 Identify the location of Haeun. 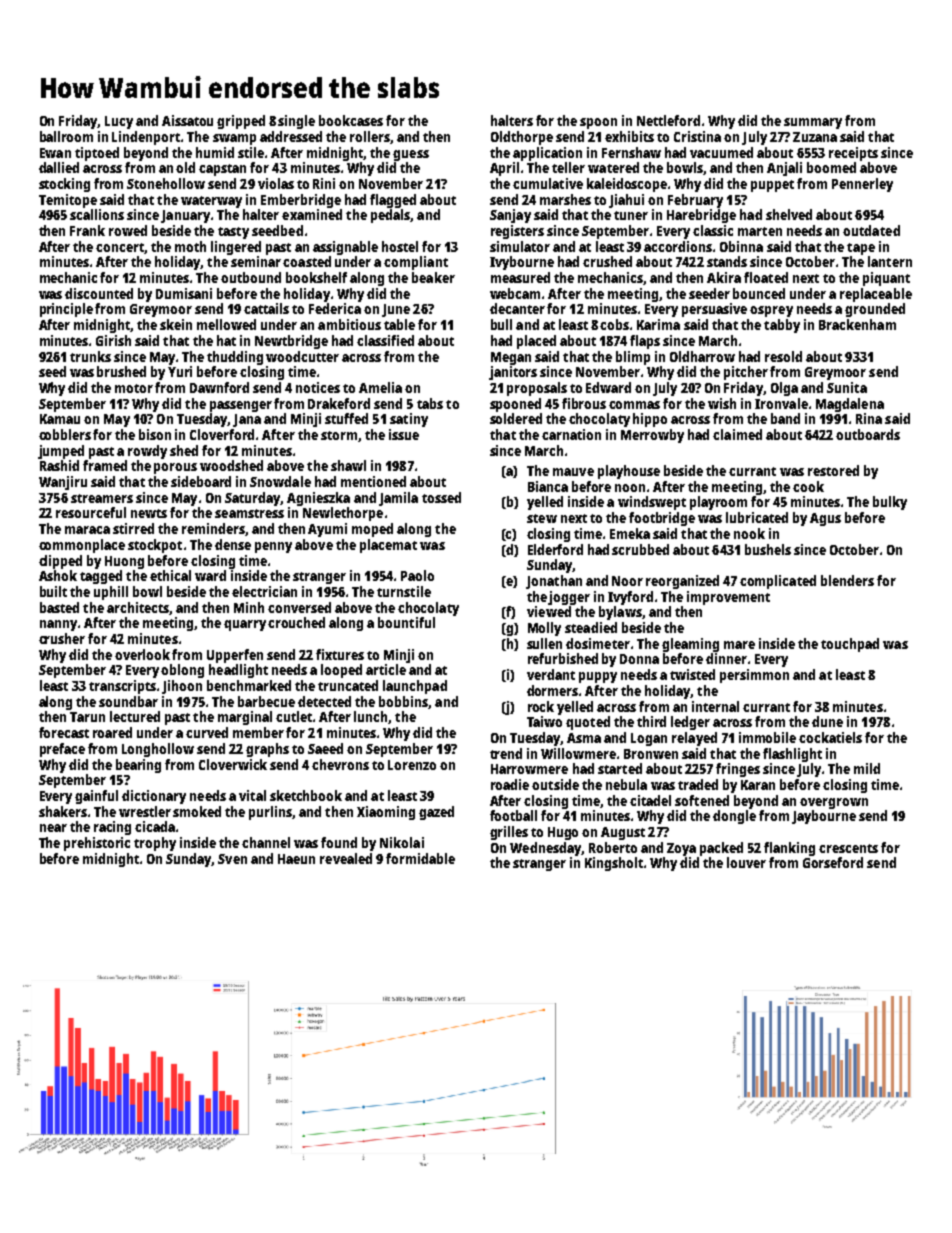
(296, 859).
